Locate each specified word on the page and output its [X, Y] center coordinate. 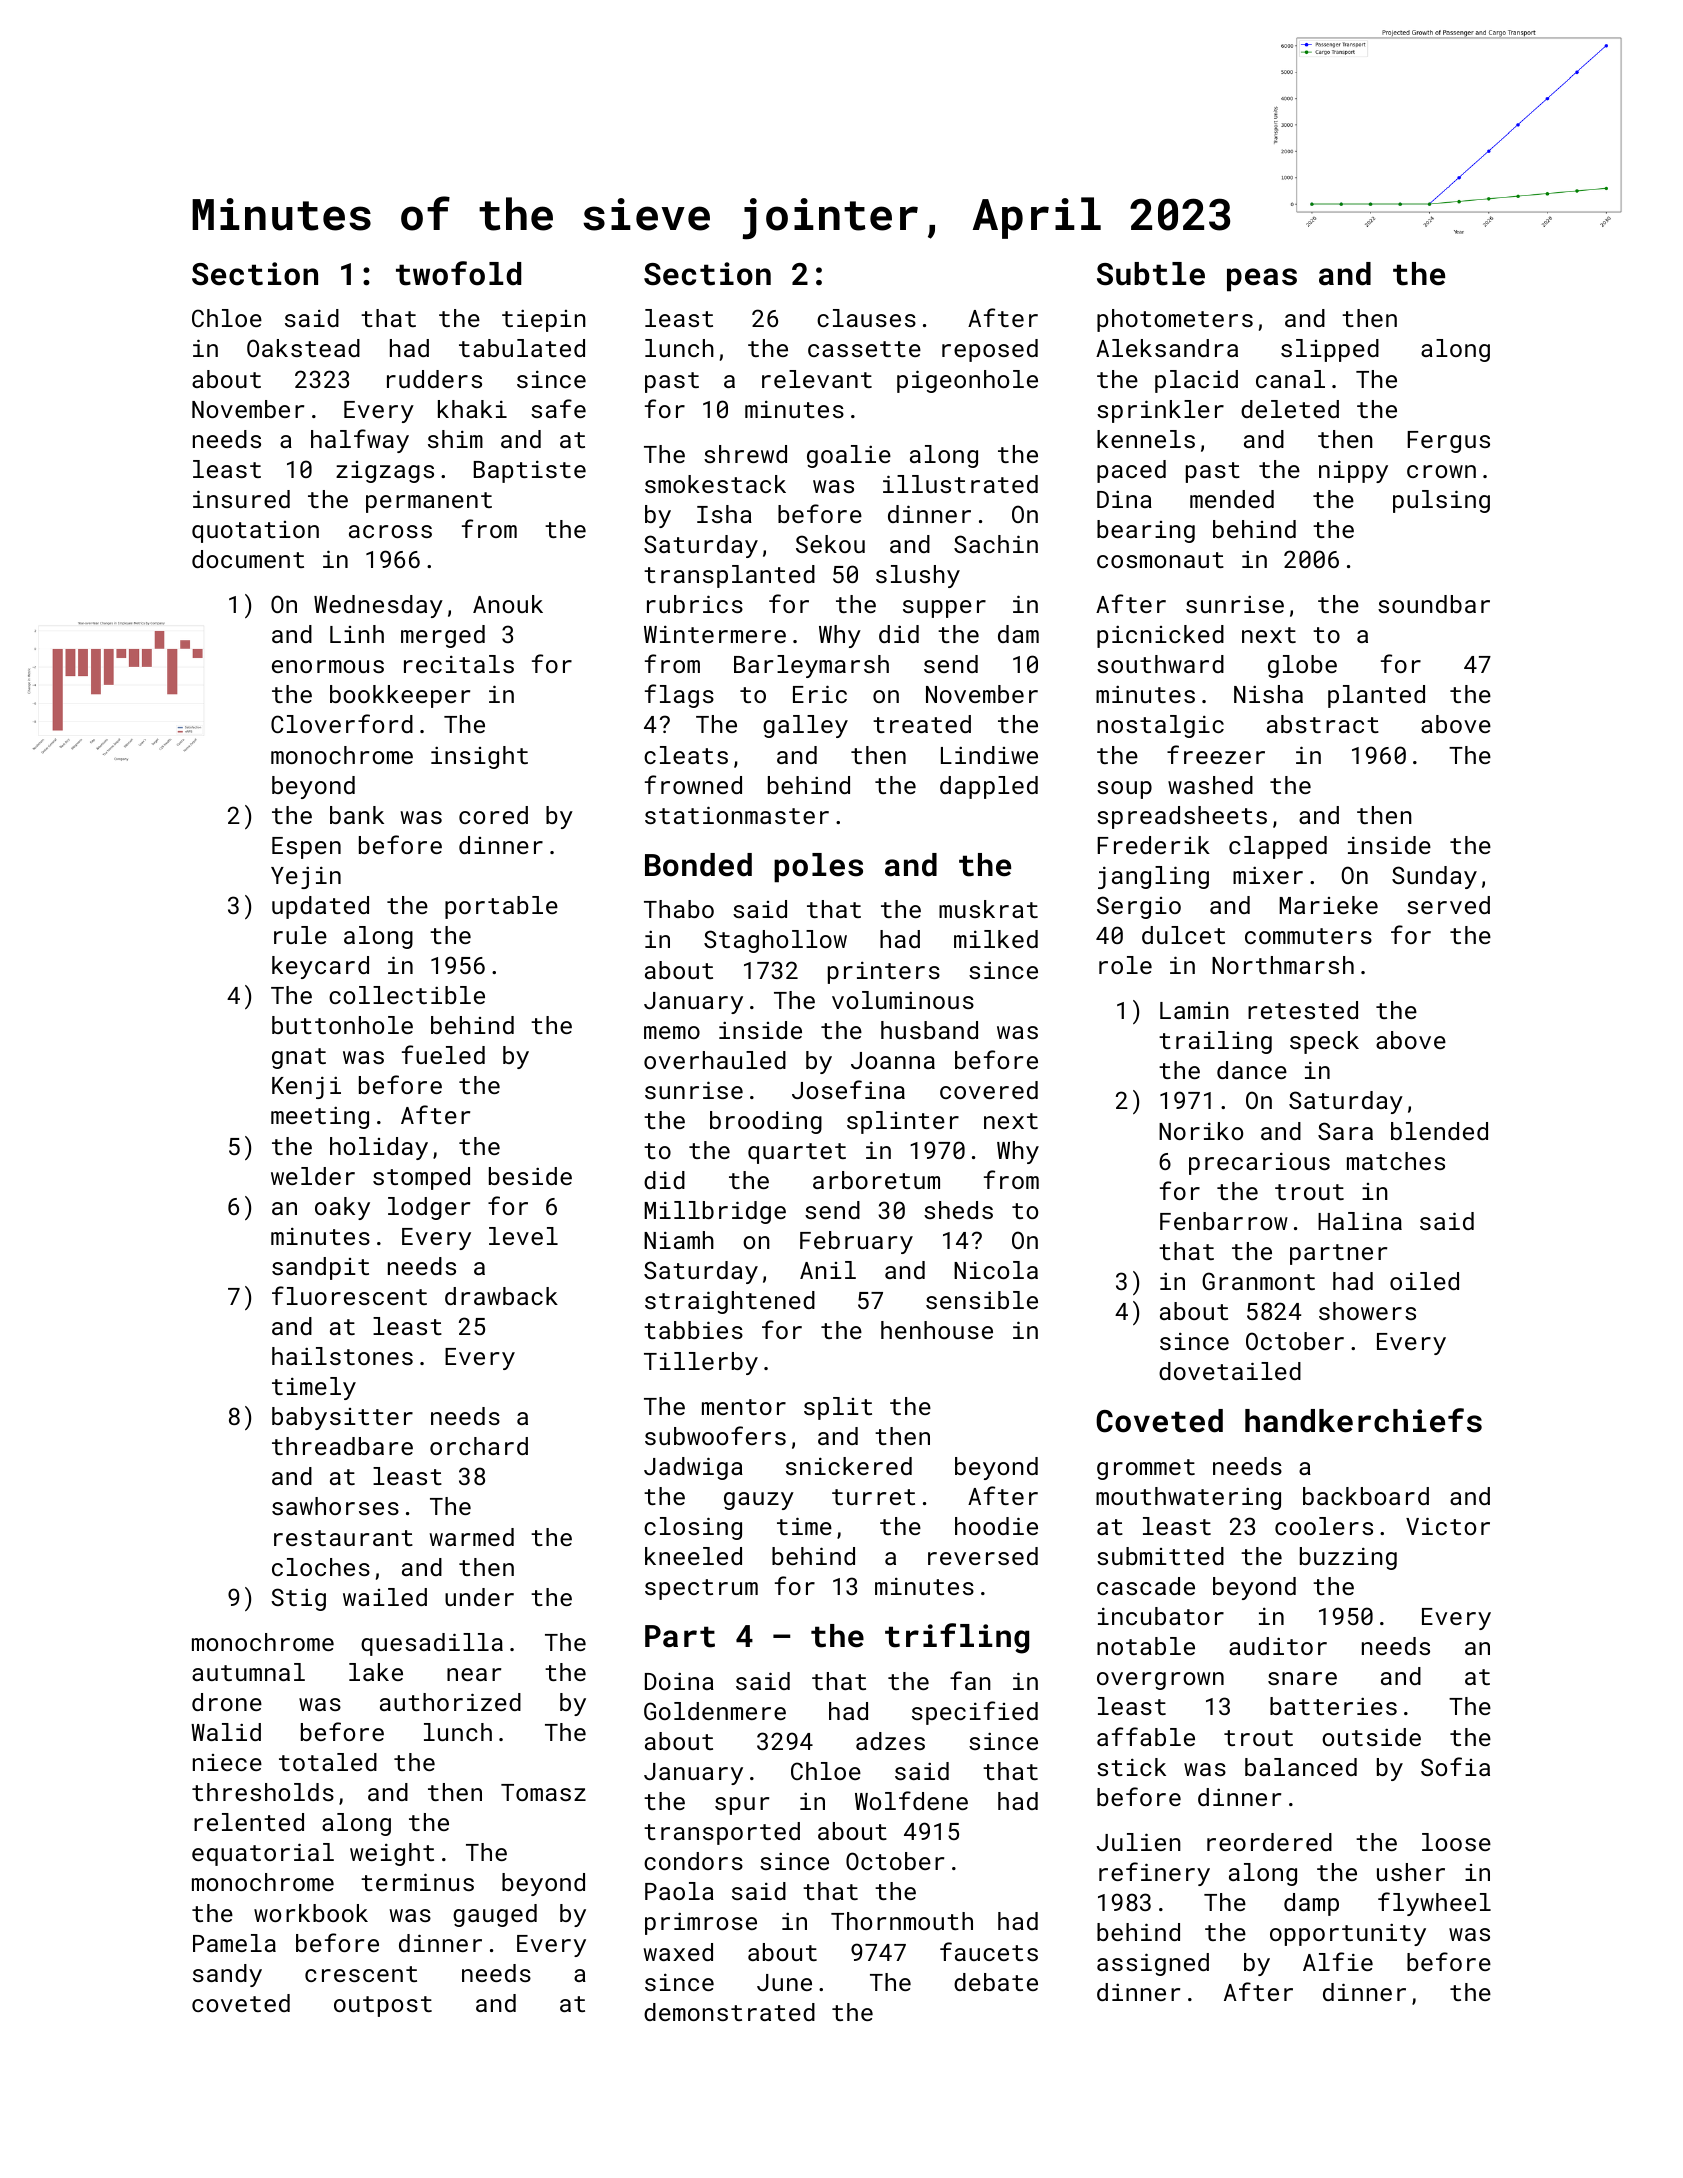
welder [313, 1176]
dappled [989, 787]
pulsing [1441, 501]
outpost [383, 2006]
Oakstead [303, 348]
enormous [328, 666]
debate [996, 1982]
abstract [1323, 724]
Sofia [1455, 1766]
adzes [890, 1741]
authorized [450, 1702]
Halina [1360, 1221]
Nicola [996, 1270]
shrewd [745, 454]
